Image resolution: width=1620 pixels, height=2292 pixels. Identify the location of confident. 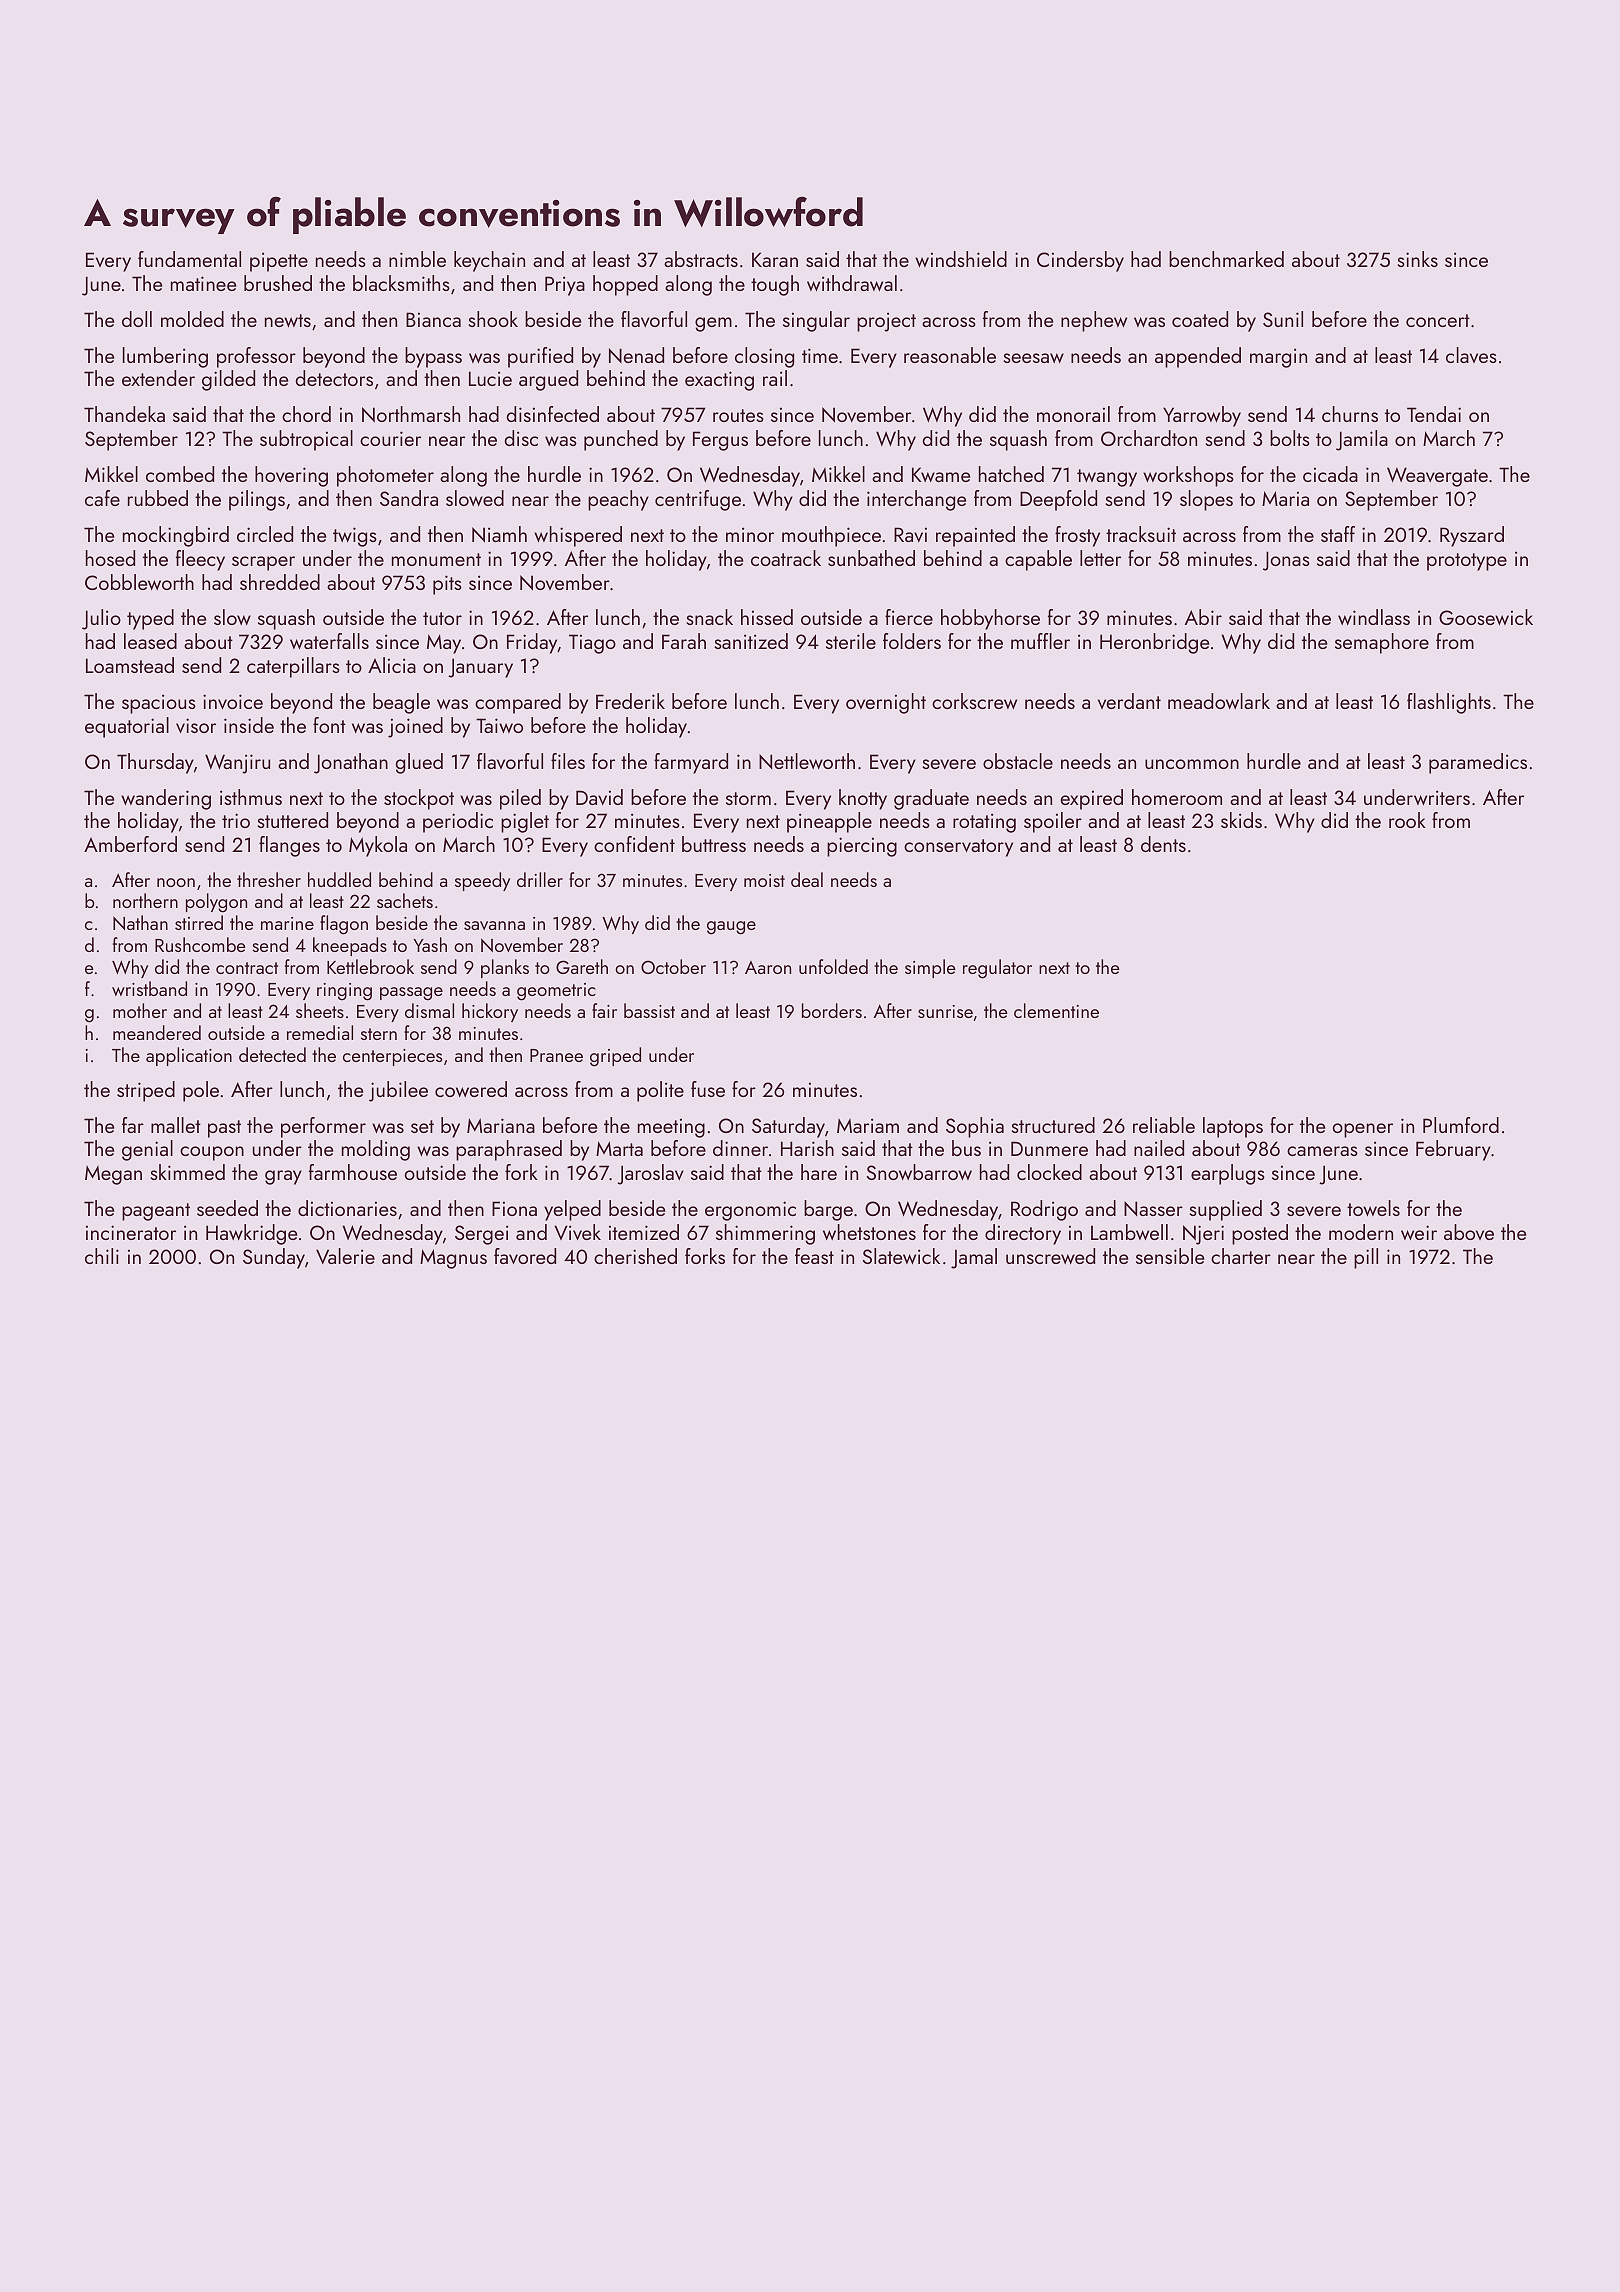
(634, 844).
